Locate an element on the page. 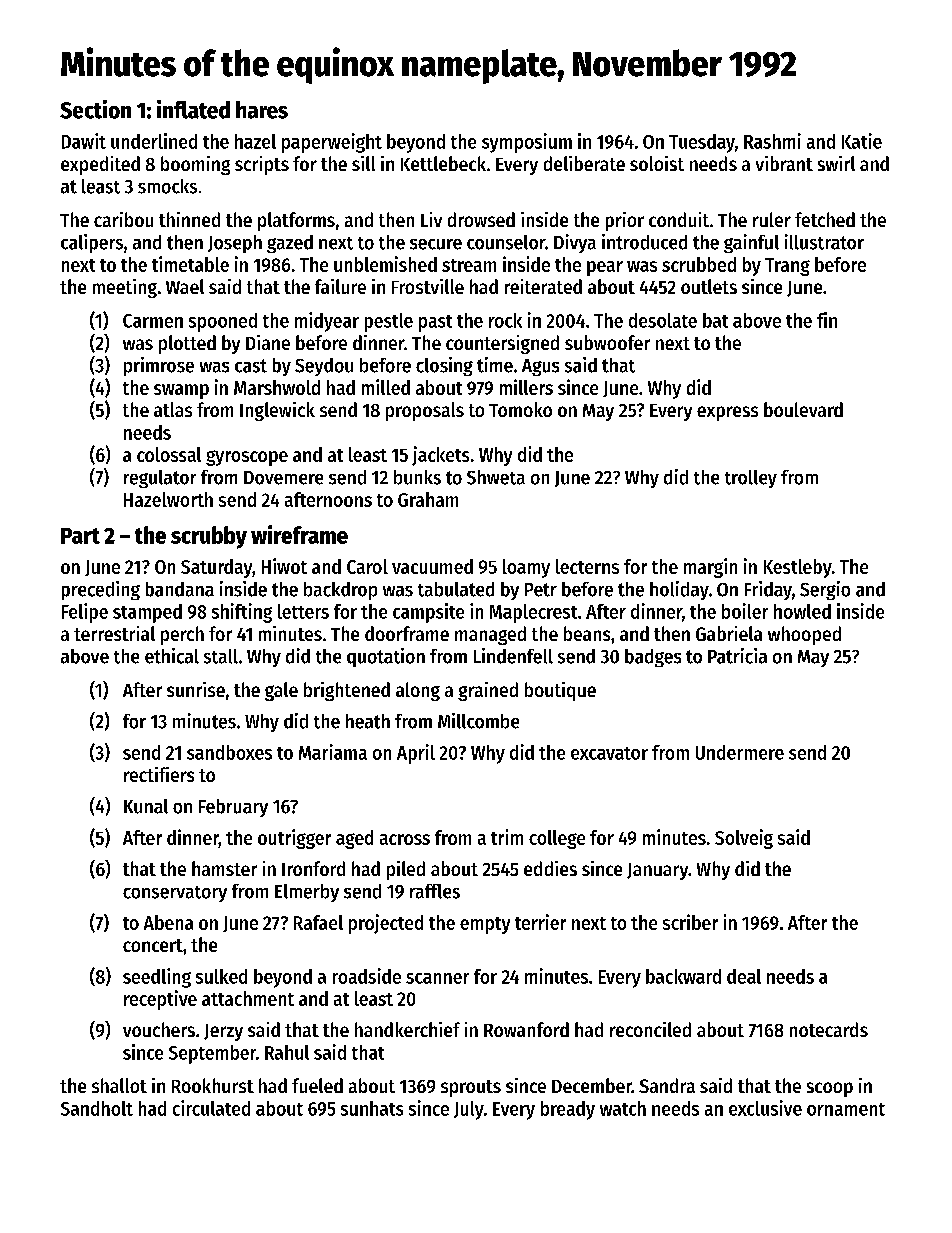 This document has height=1233, width=952. scanner is located at coordinates (437, 978).
